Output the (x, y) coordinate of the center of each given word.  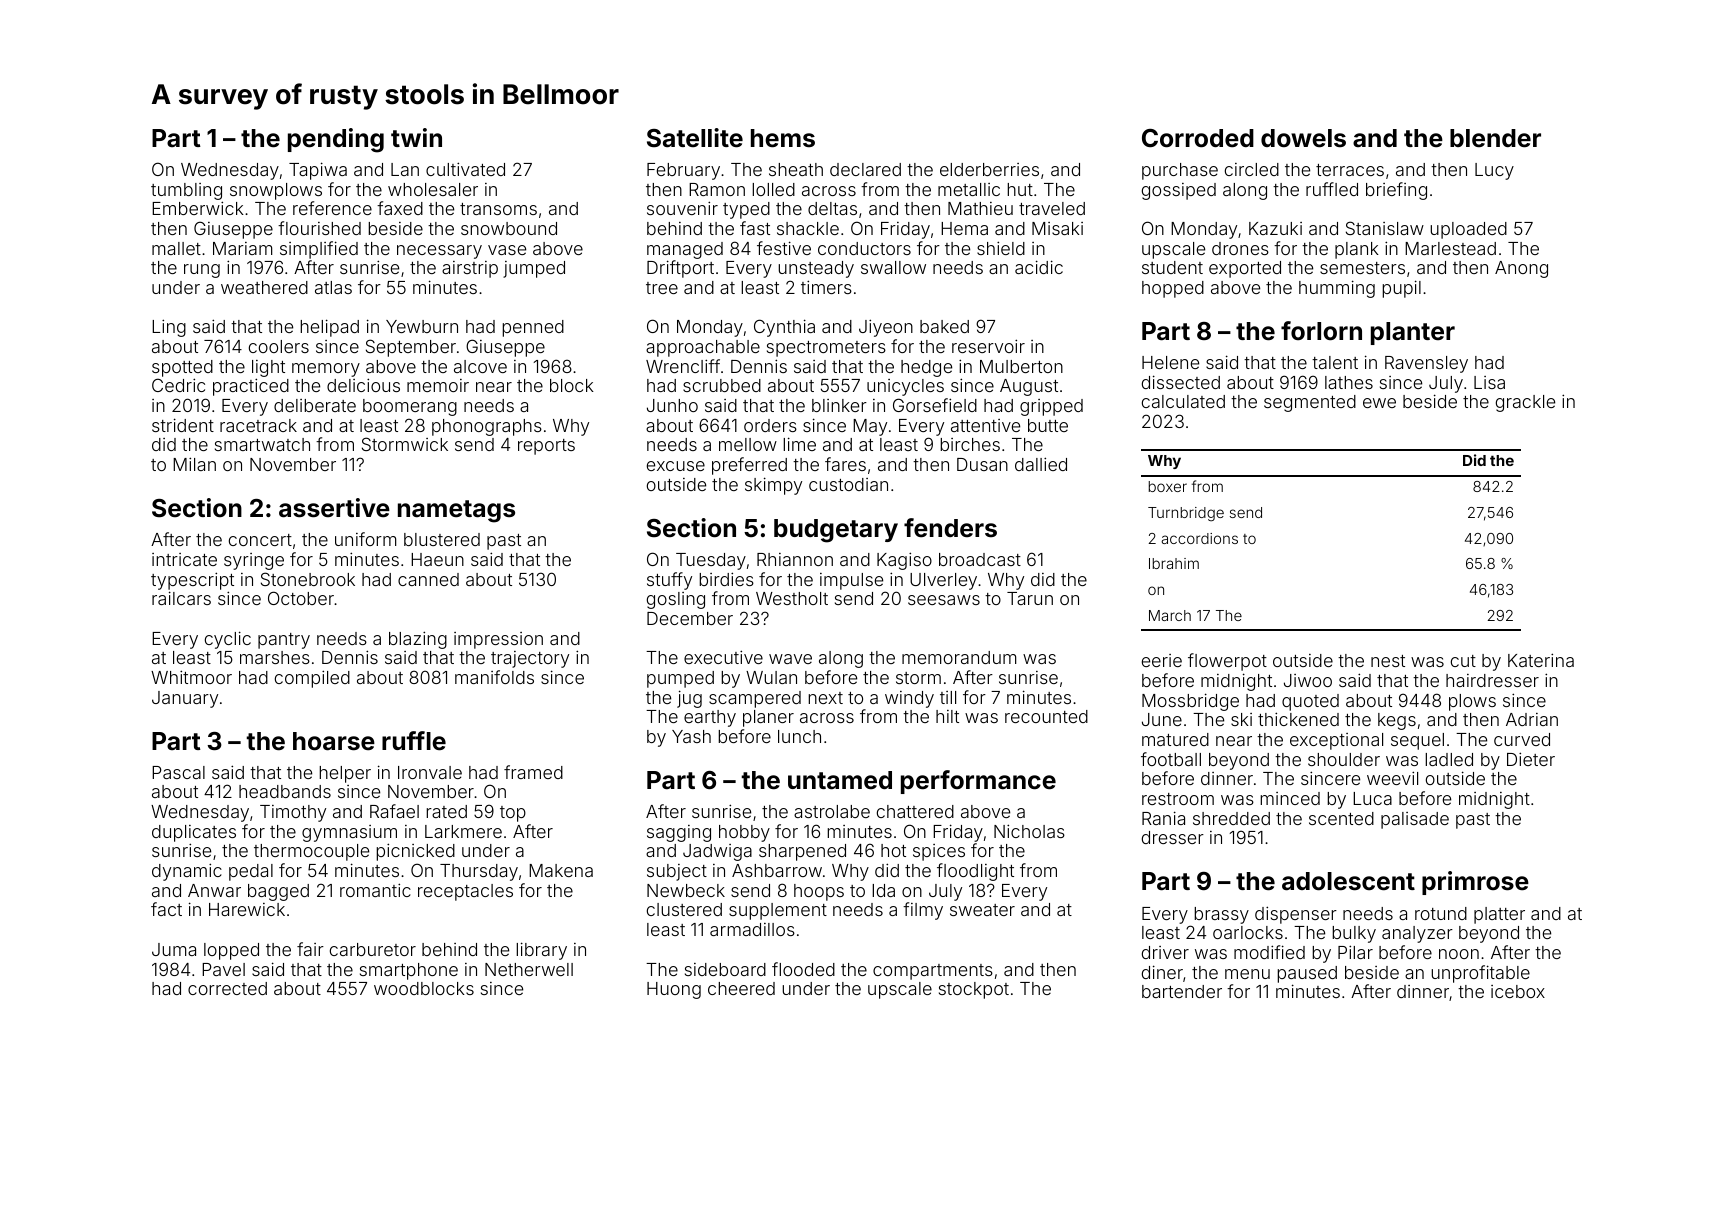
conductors (864, 248)
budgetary (836, 531)
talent (1335, 362)
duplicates (194, 833)
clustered (684, 909)
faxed (400, 208)
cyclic (228, 640)
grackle (1525, 403)
